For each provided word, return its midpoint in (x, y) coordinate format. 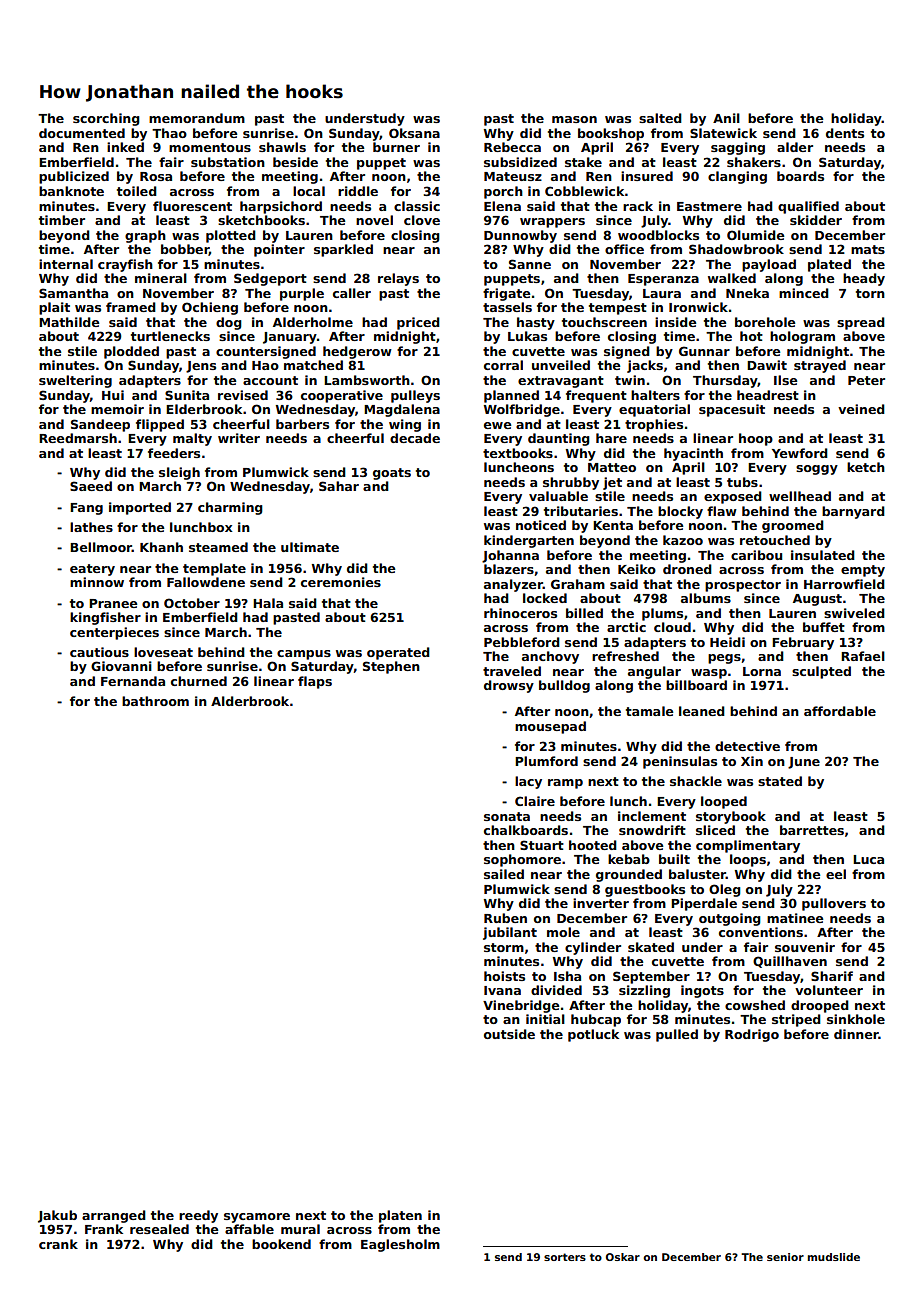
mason (574, 119)
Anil (726, 118)
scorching (106, 119)
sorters (565, 1257)
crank (58, 1244)
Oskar (623, 1257)
